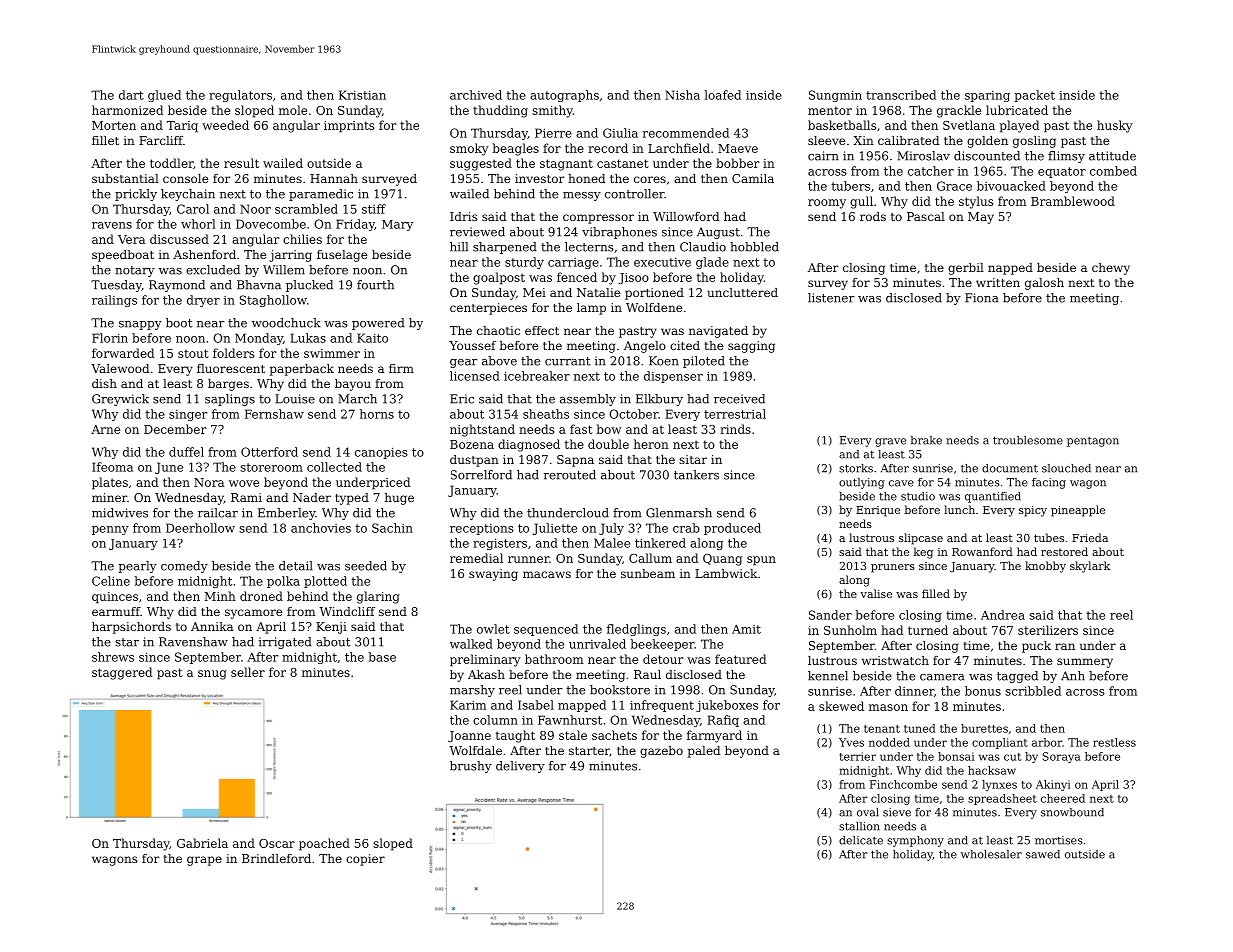 The width and height of the screenshot is (1233, 952). I want to click on glued, so click(164, 96).
